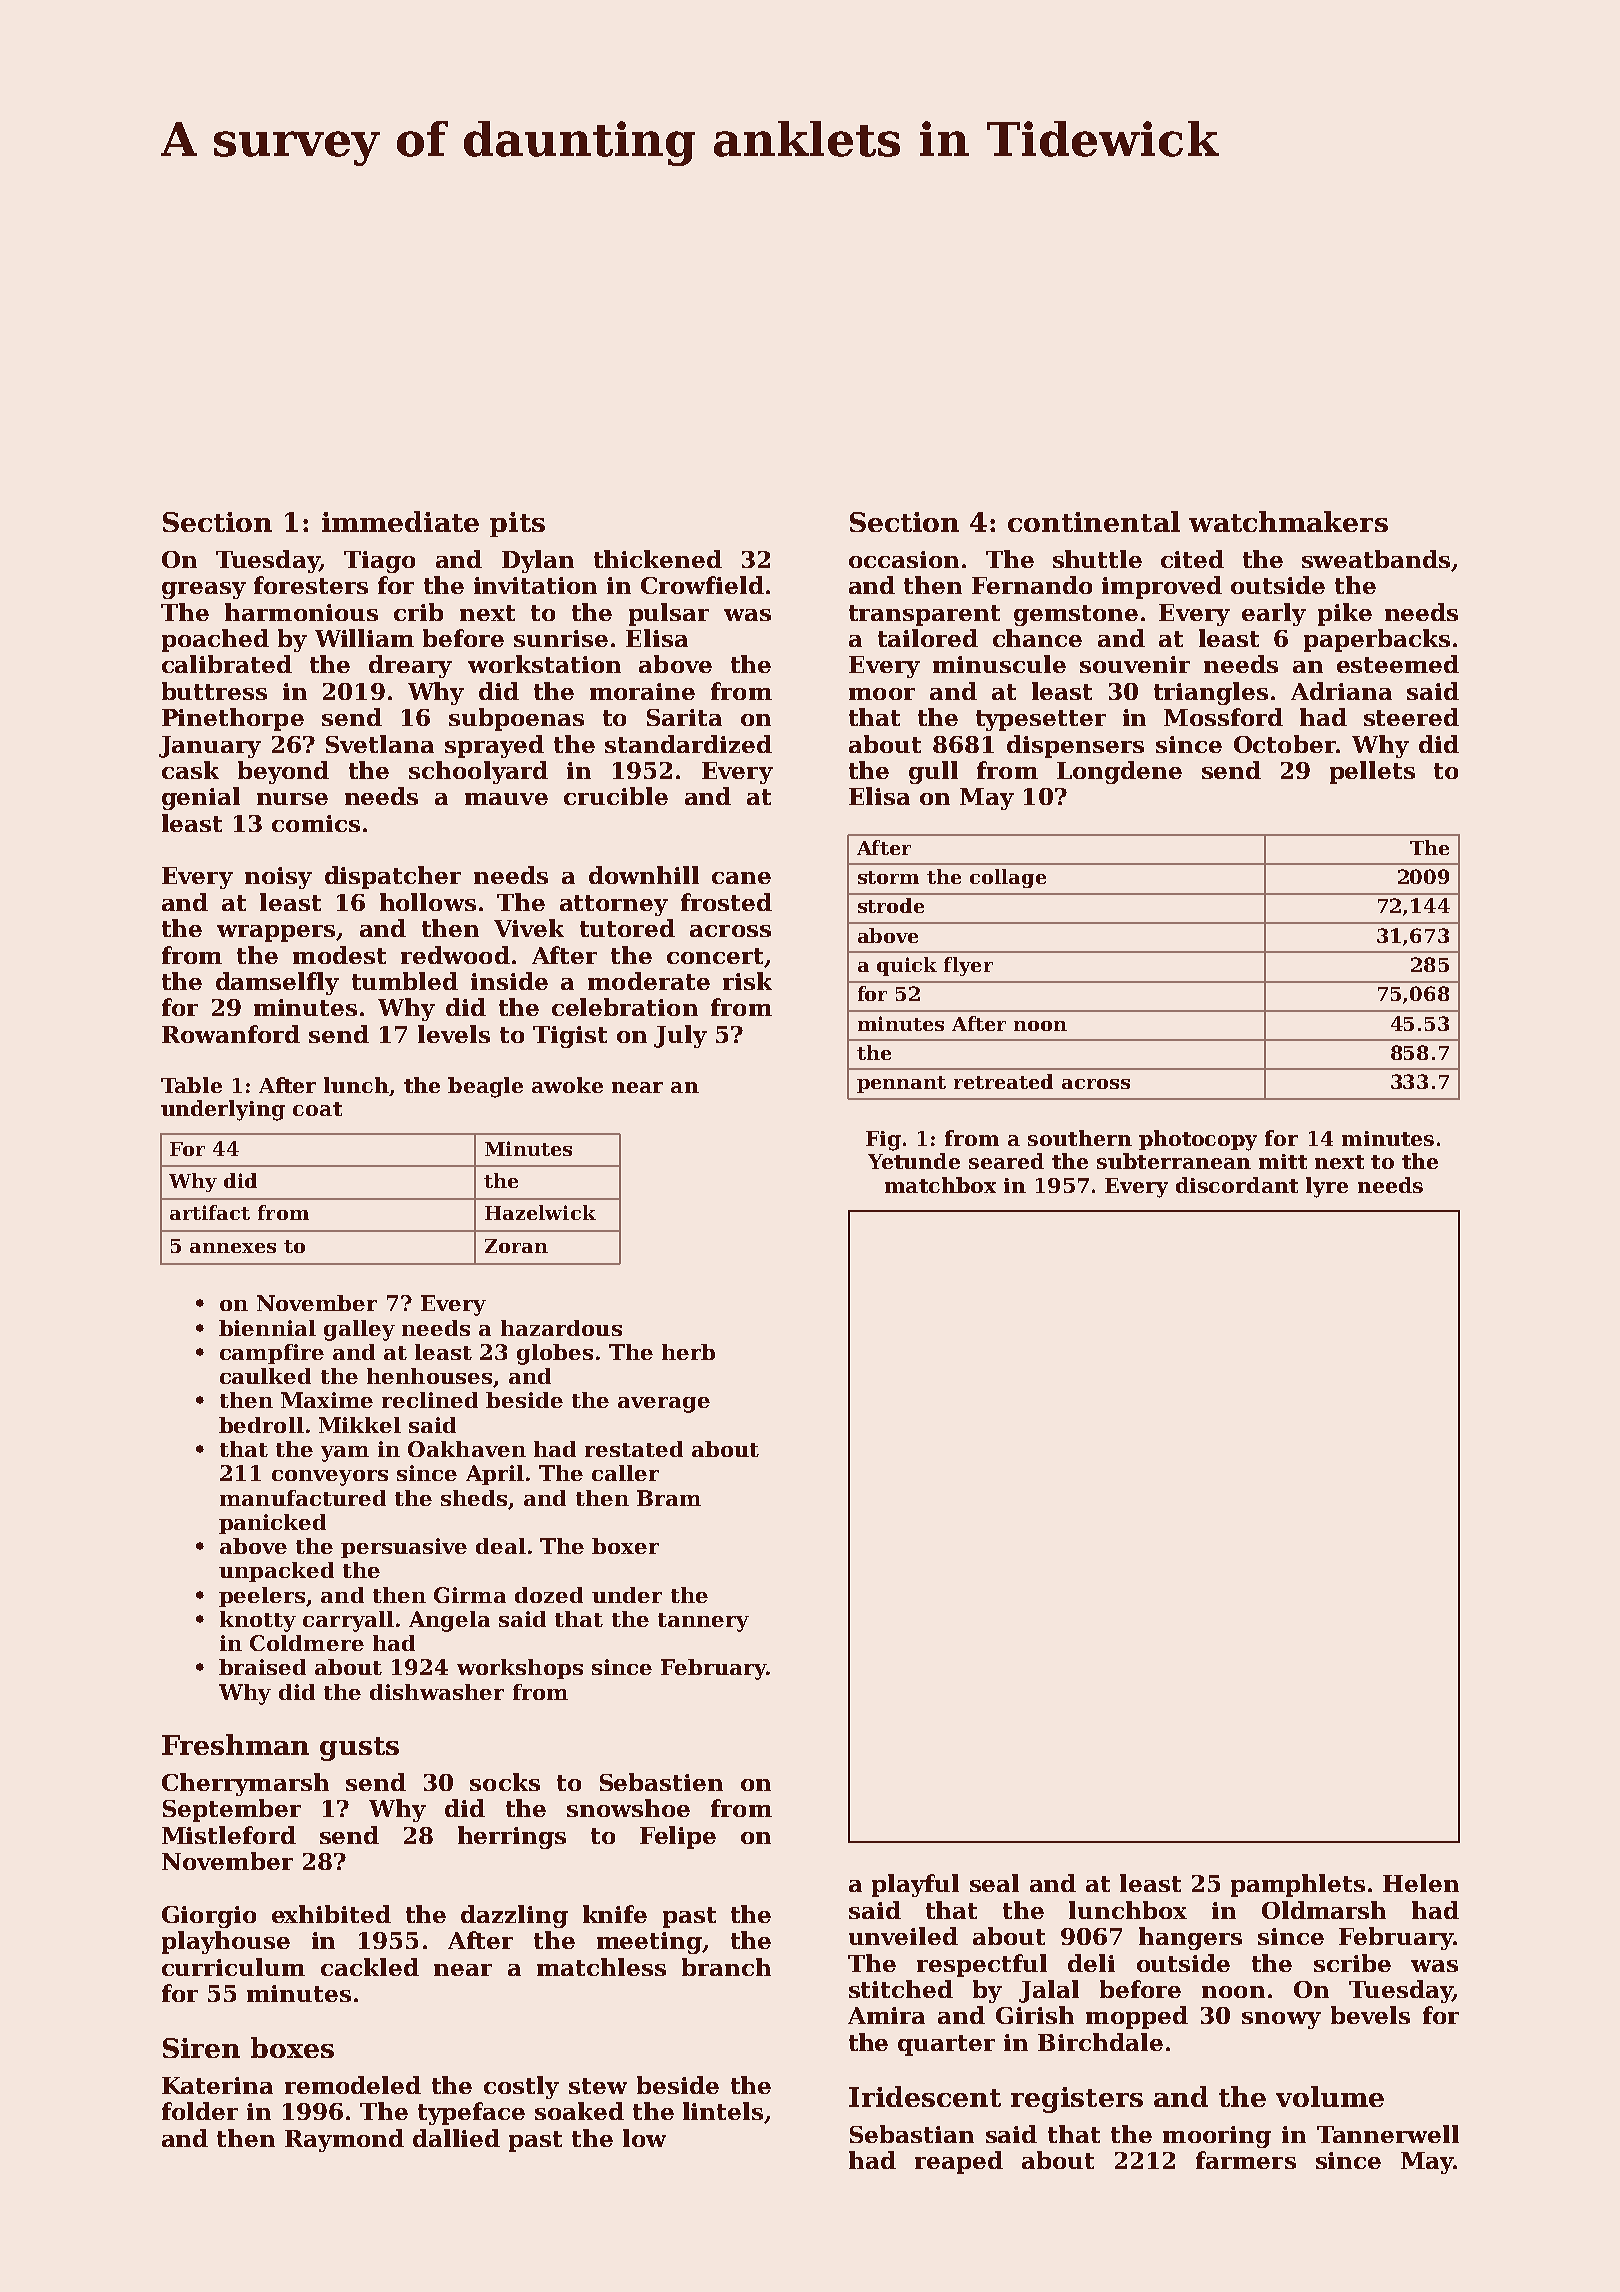 The width and height of the screenshot is (1620, 2292). I want to click on continental, so click(1094, 521).
